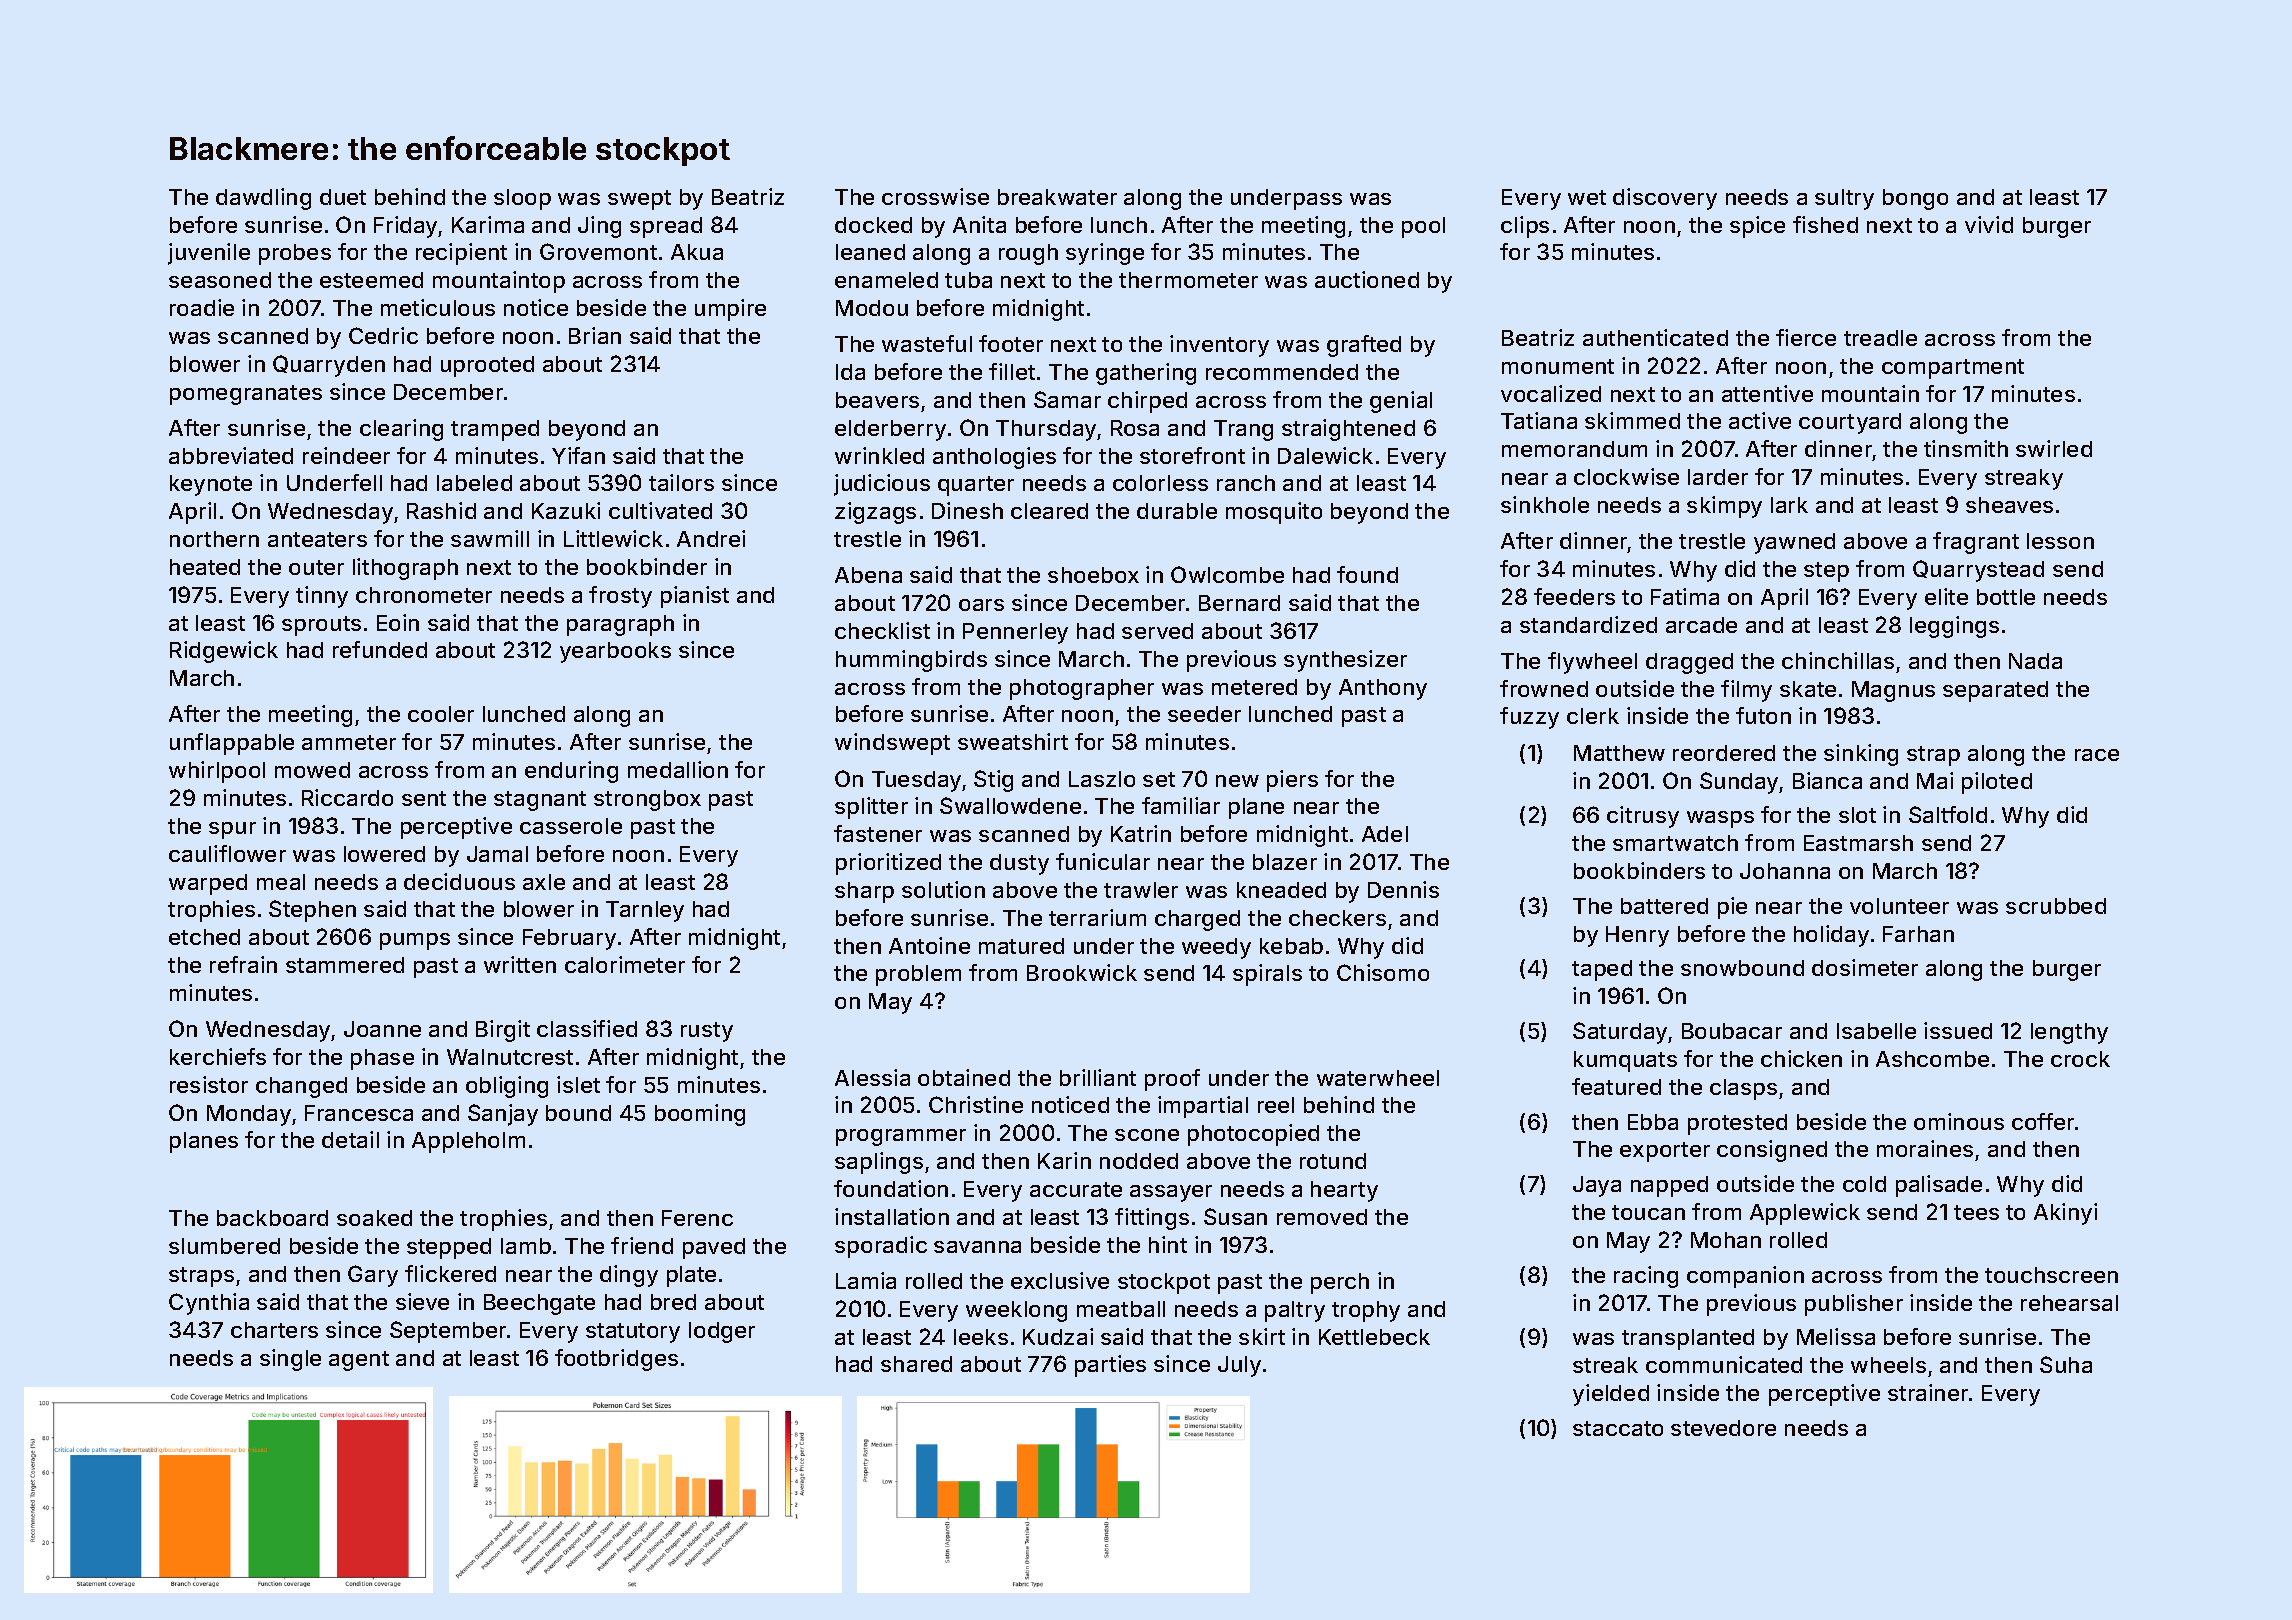  I want to click on perch, so click(1340, 1283).
